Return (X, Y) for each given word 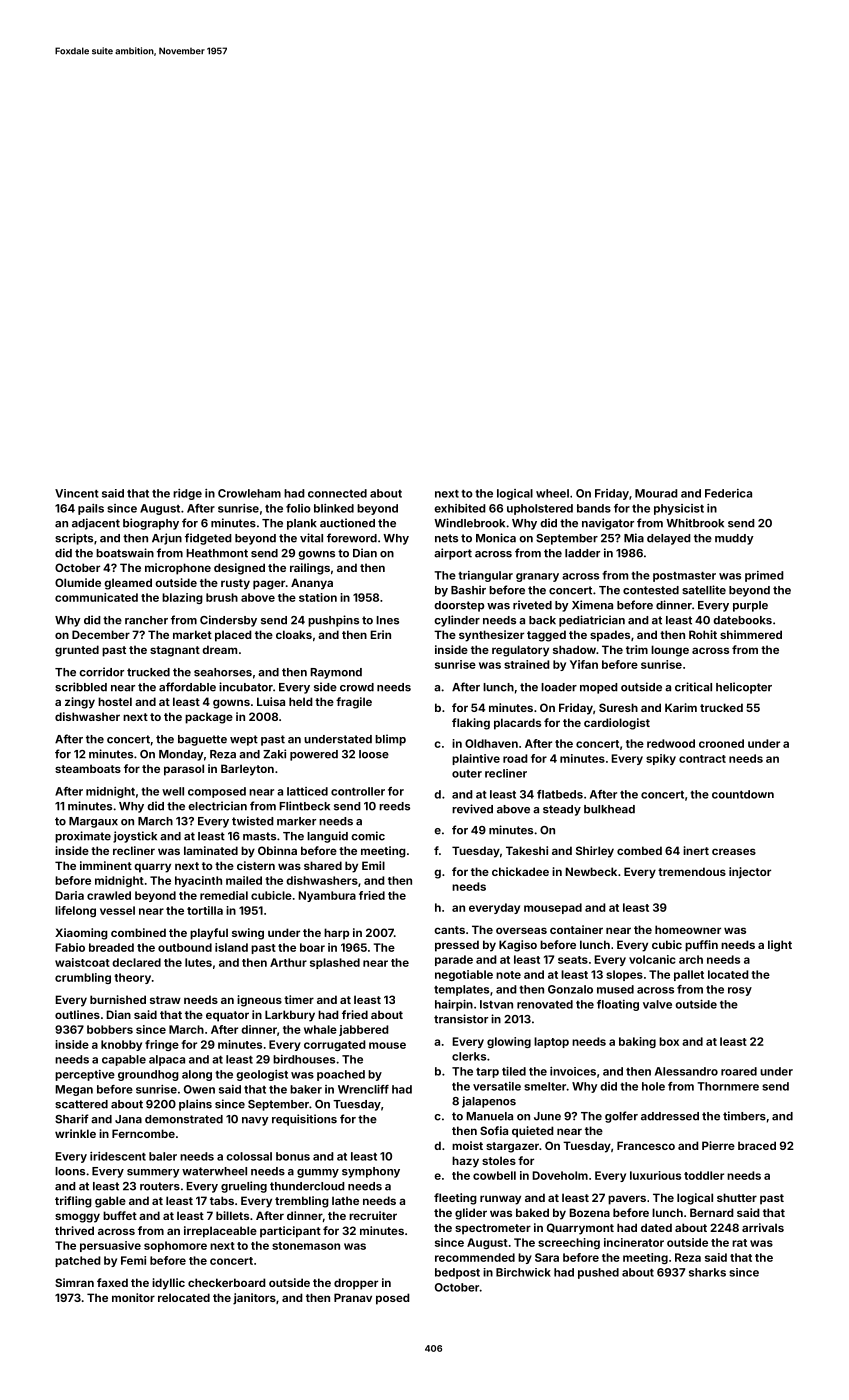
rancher (146, 620)
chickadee (520, 871)
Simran (74, 1282)
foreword (352, 538)
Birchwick (523, 1272)
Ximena (592, 605)
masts (259, 836)
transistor (461, 1019)
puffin (701, 946)
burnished (118, 999)
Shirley (595, 852)
